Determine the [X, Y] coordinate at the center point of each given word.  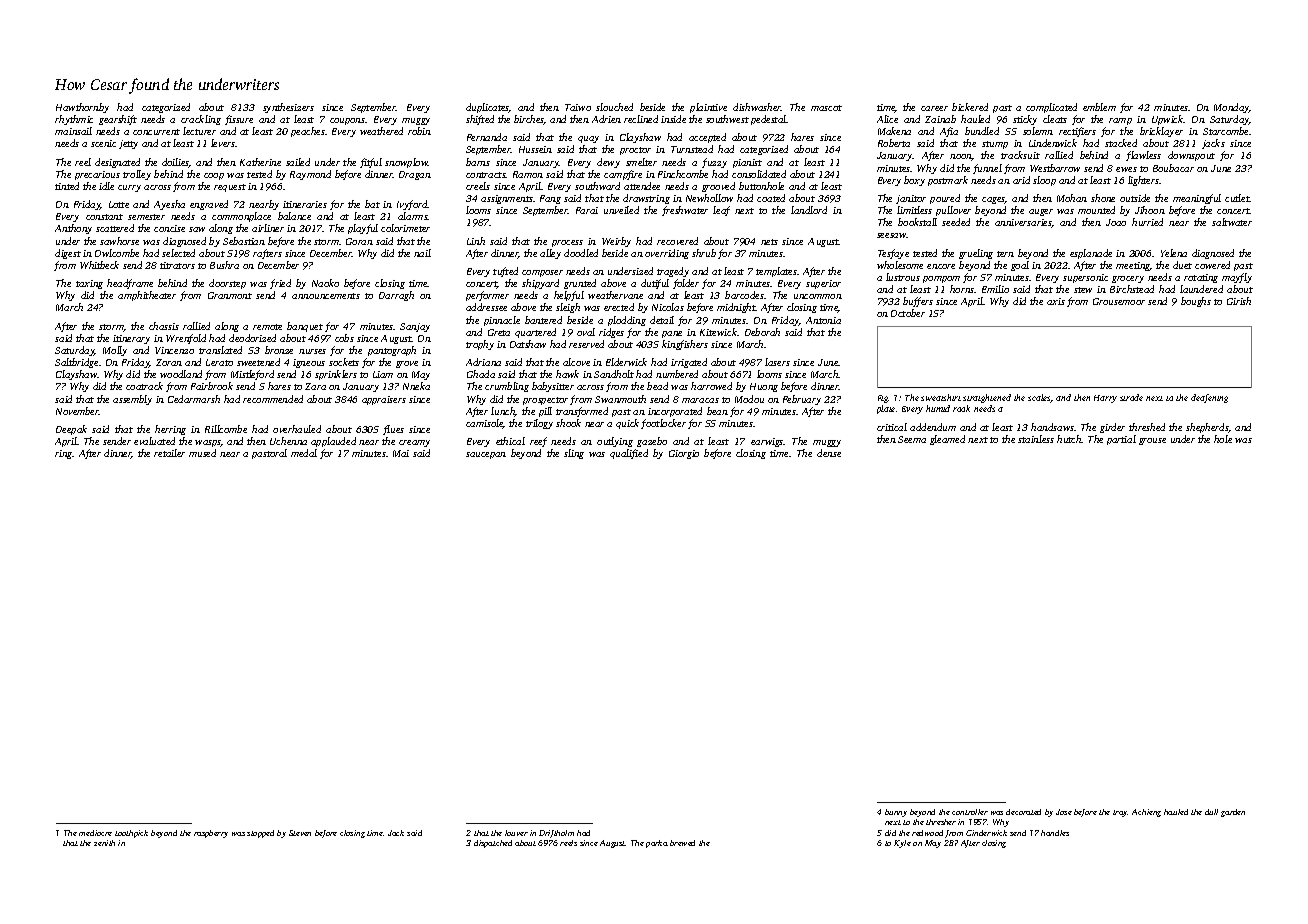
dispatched [493, 844]
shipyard [540, 284]
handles [1055, 833]
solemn [1038, 131]
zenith [104, 843]
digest [68, 254]
